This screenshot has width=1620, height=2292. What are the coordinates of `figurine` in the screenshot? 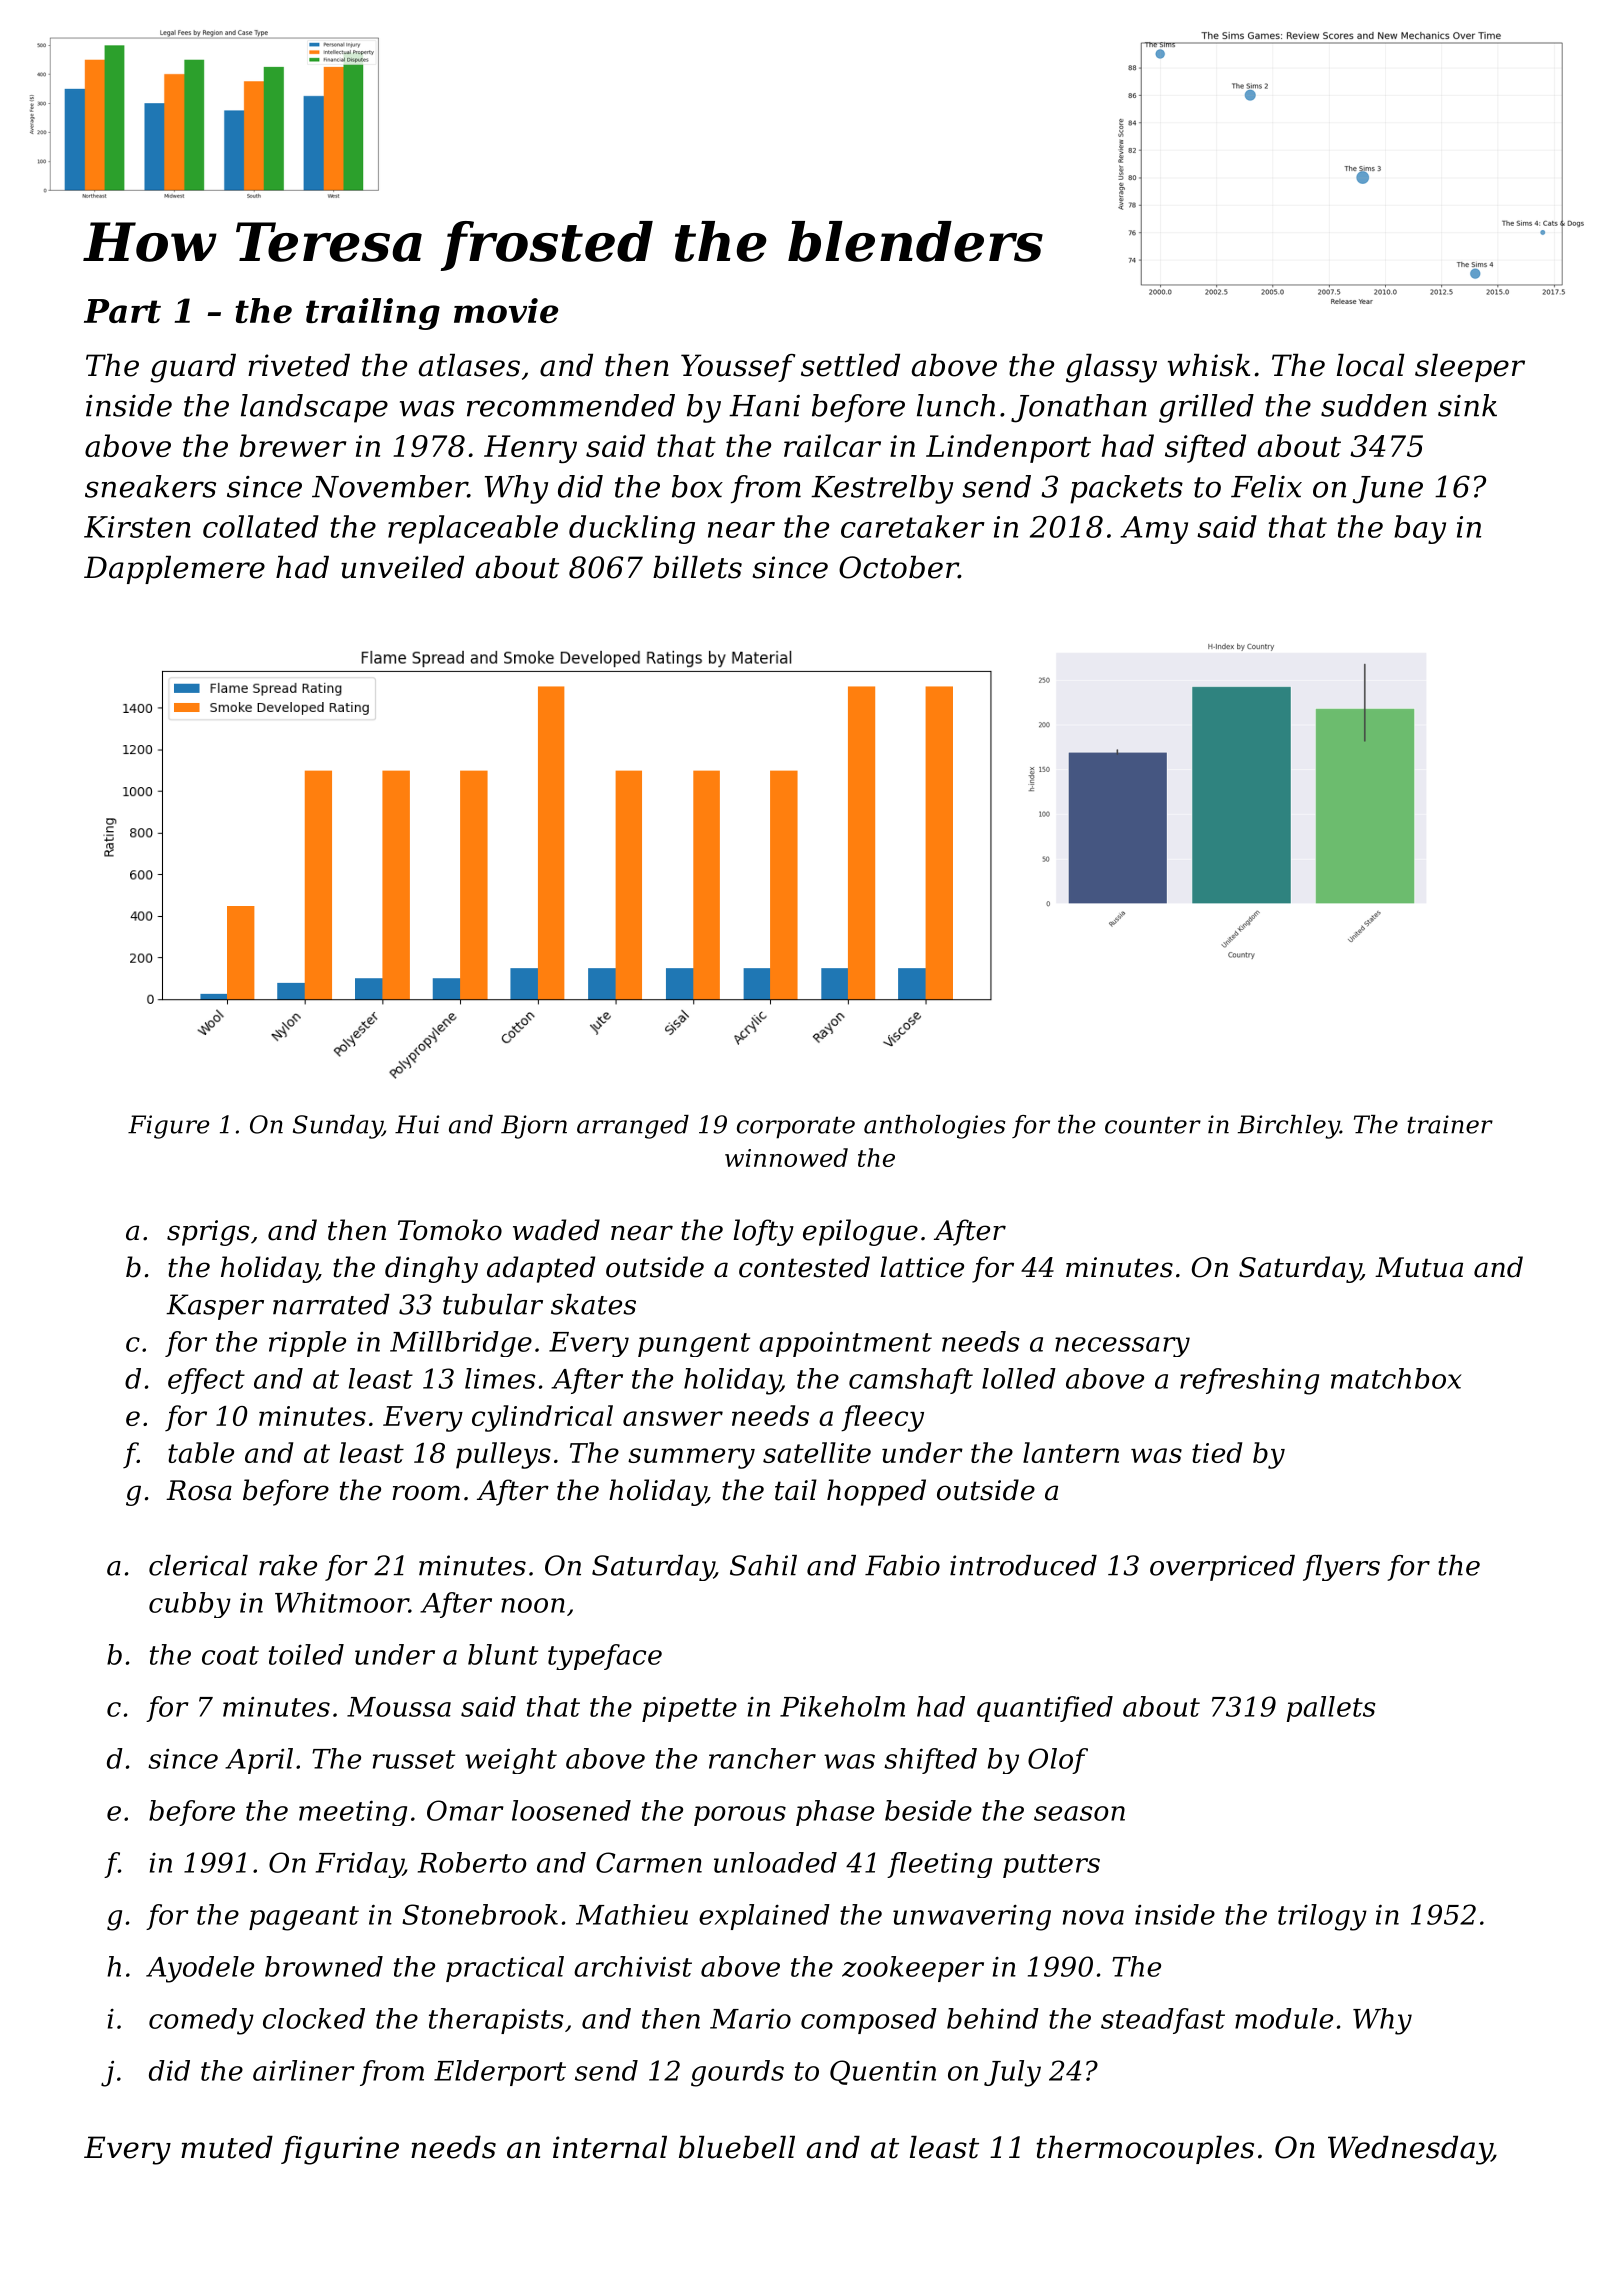 It's located at (340, 2150).
